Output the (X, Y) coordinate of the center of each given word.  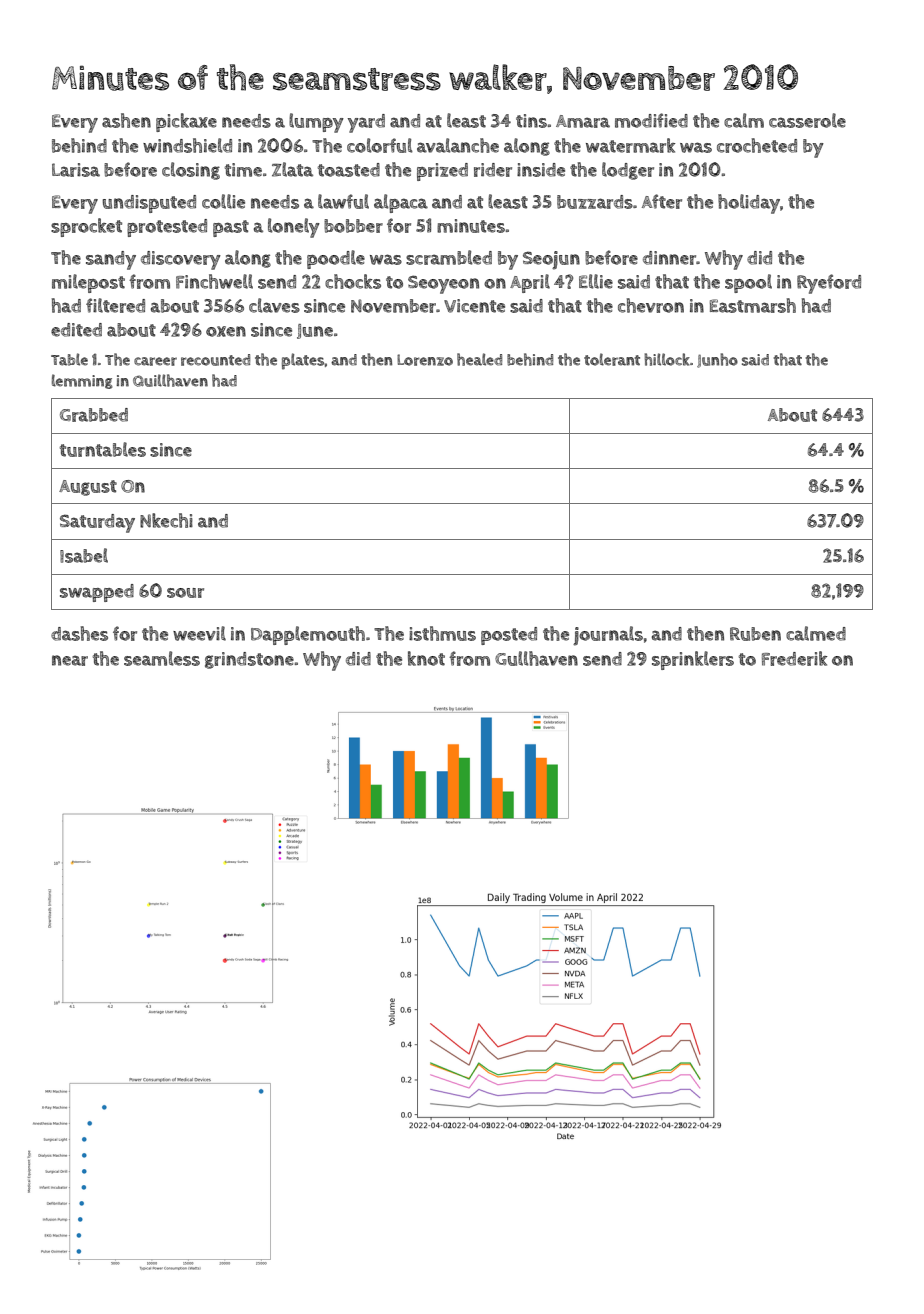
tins (531, 121)
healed (479, 359)
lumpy (316, 123)
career (155, 361)
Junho (717, 360)
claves (274, 305)
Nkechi (166, 520)
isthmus (442, 633)
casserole (807, 120)
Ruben (755, 634)
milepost (88, 283)
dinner (670, 258)
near (70, 660)
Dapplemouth (308, 635)
